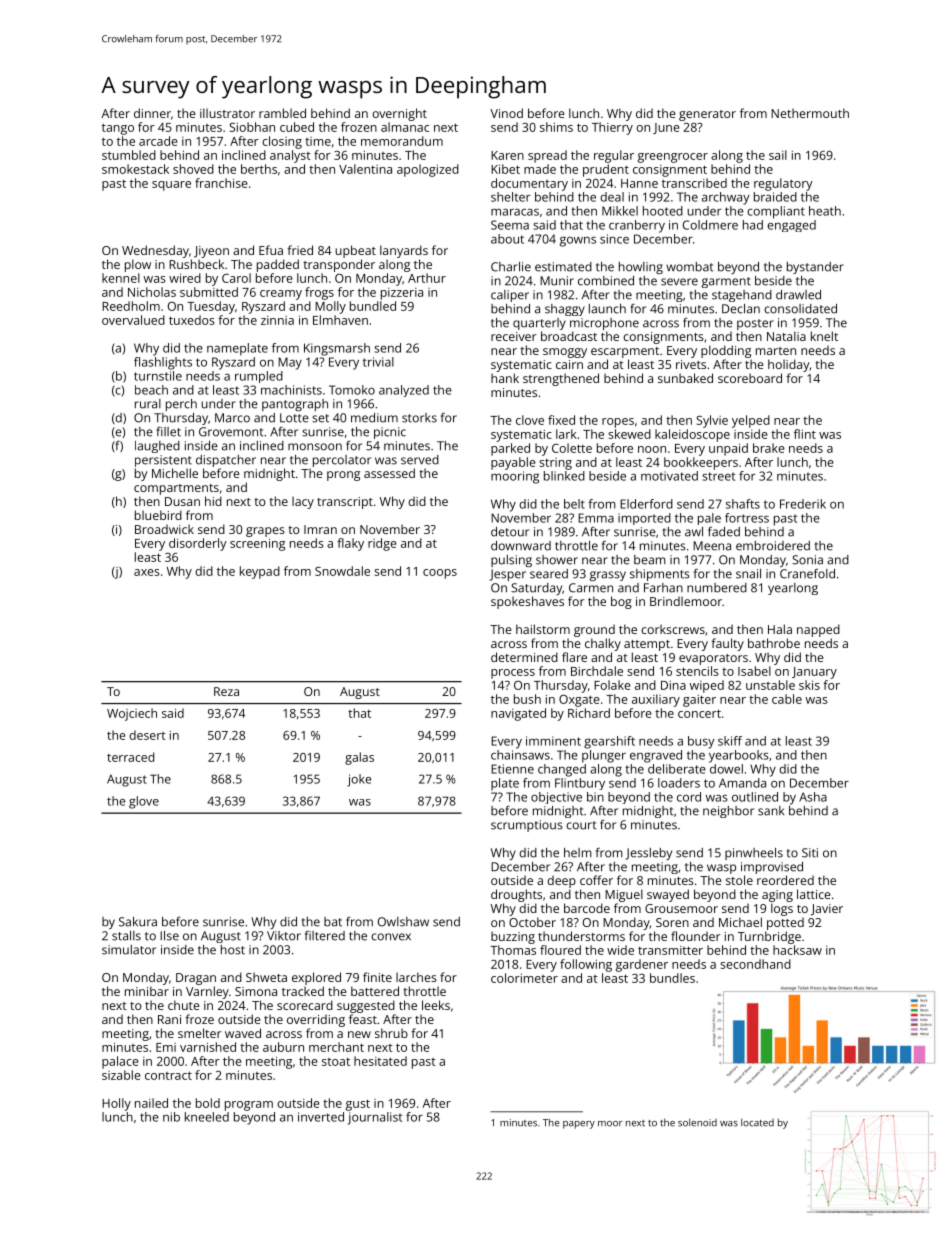 Image resolution: width=952 pixels, height=1233 pixels. What do you see at coordinates (163, 461) in the image?
I see `persistent` at bounding box center [163, 461].
